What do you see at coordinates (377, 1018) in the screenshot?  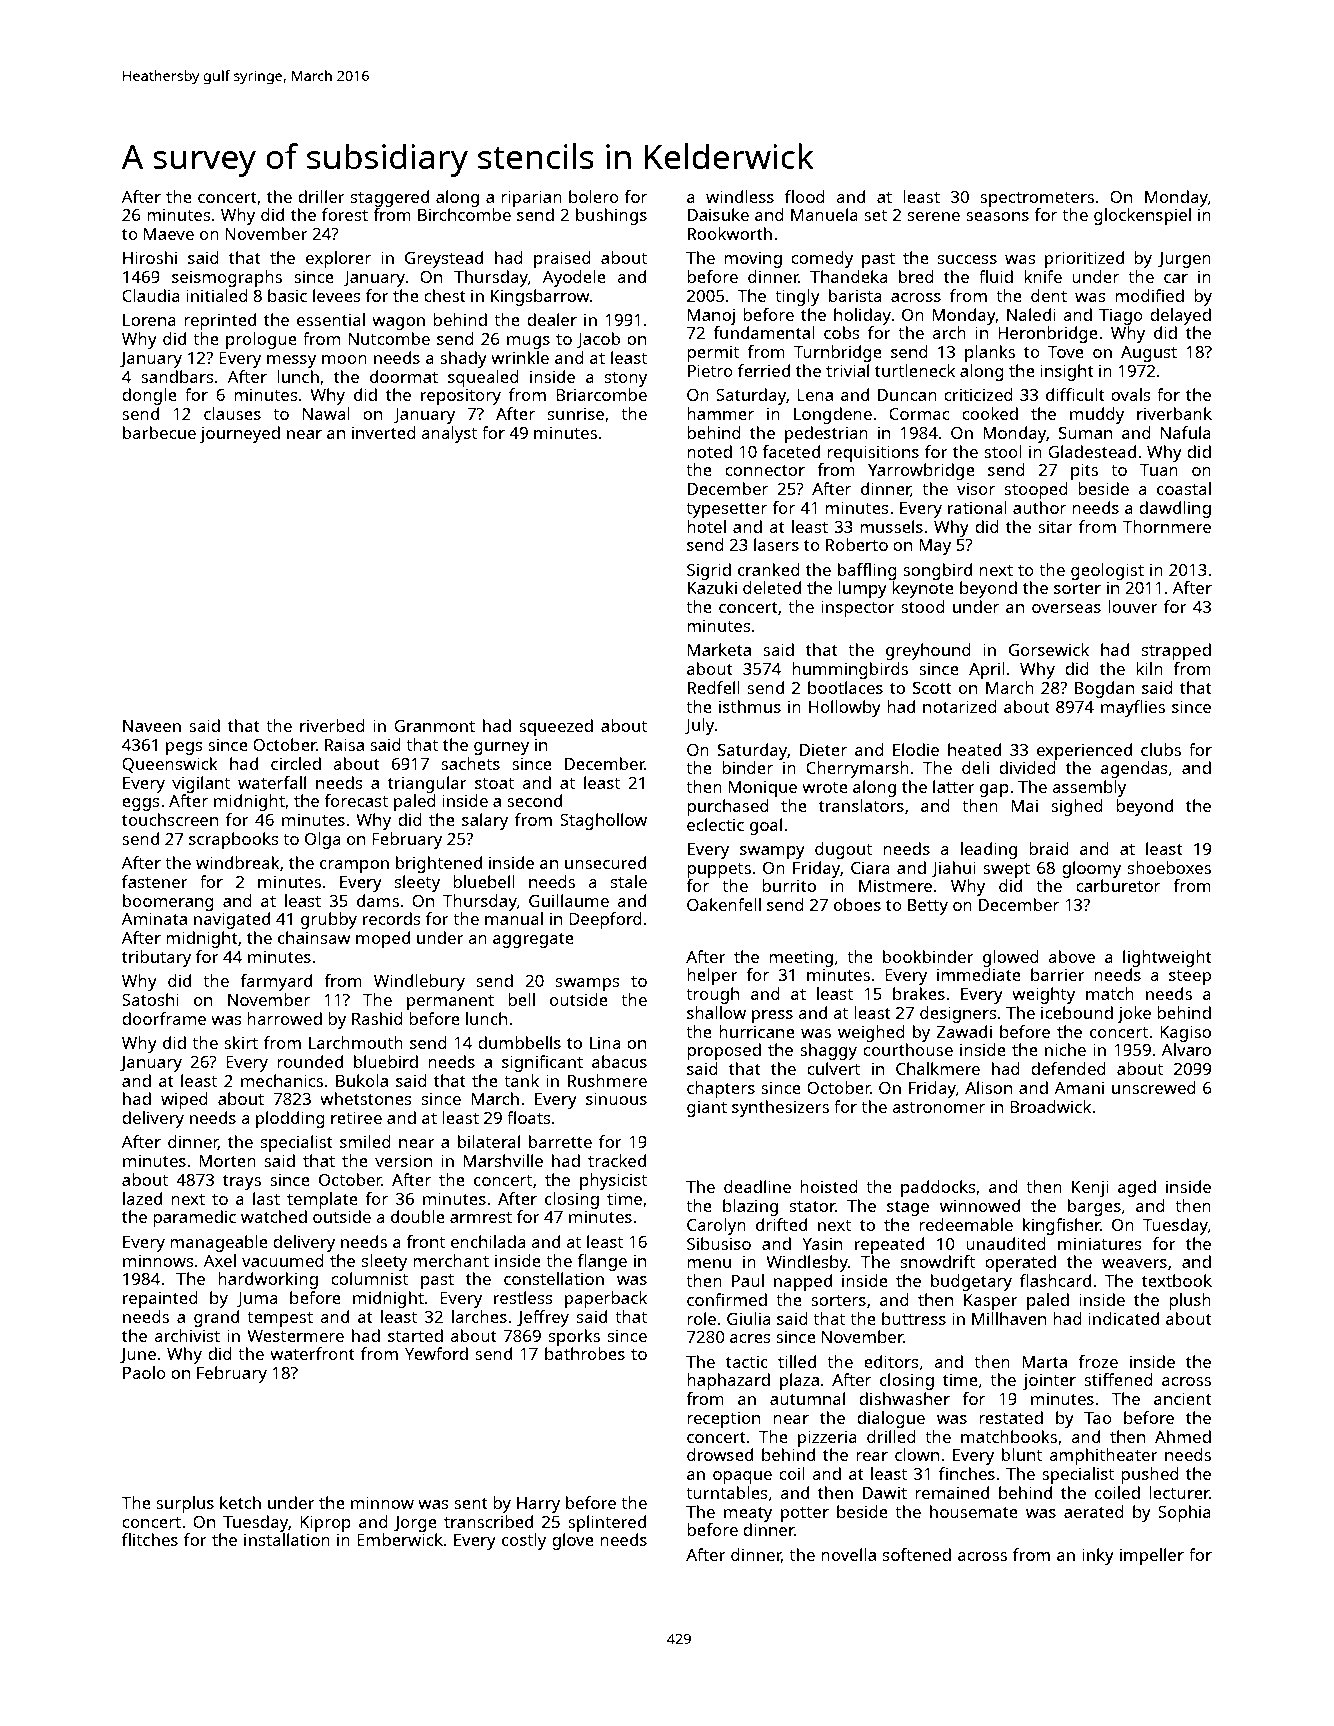 I see `Rashid` at bounding box center [377, 1018].
